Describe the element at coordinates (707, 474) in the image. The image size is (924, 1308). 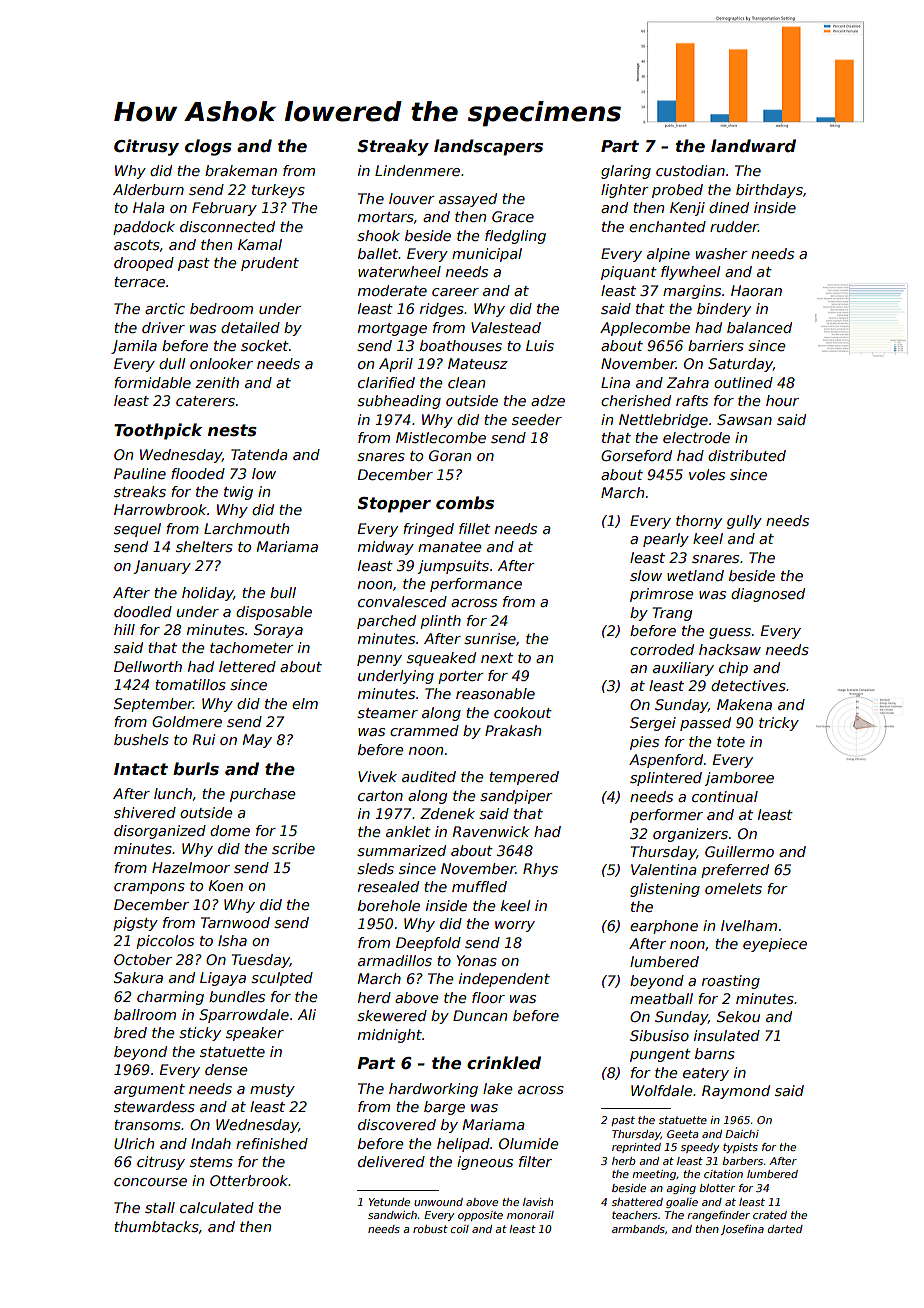
I see `voles` at that location.
